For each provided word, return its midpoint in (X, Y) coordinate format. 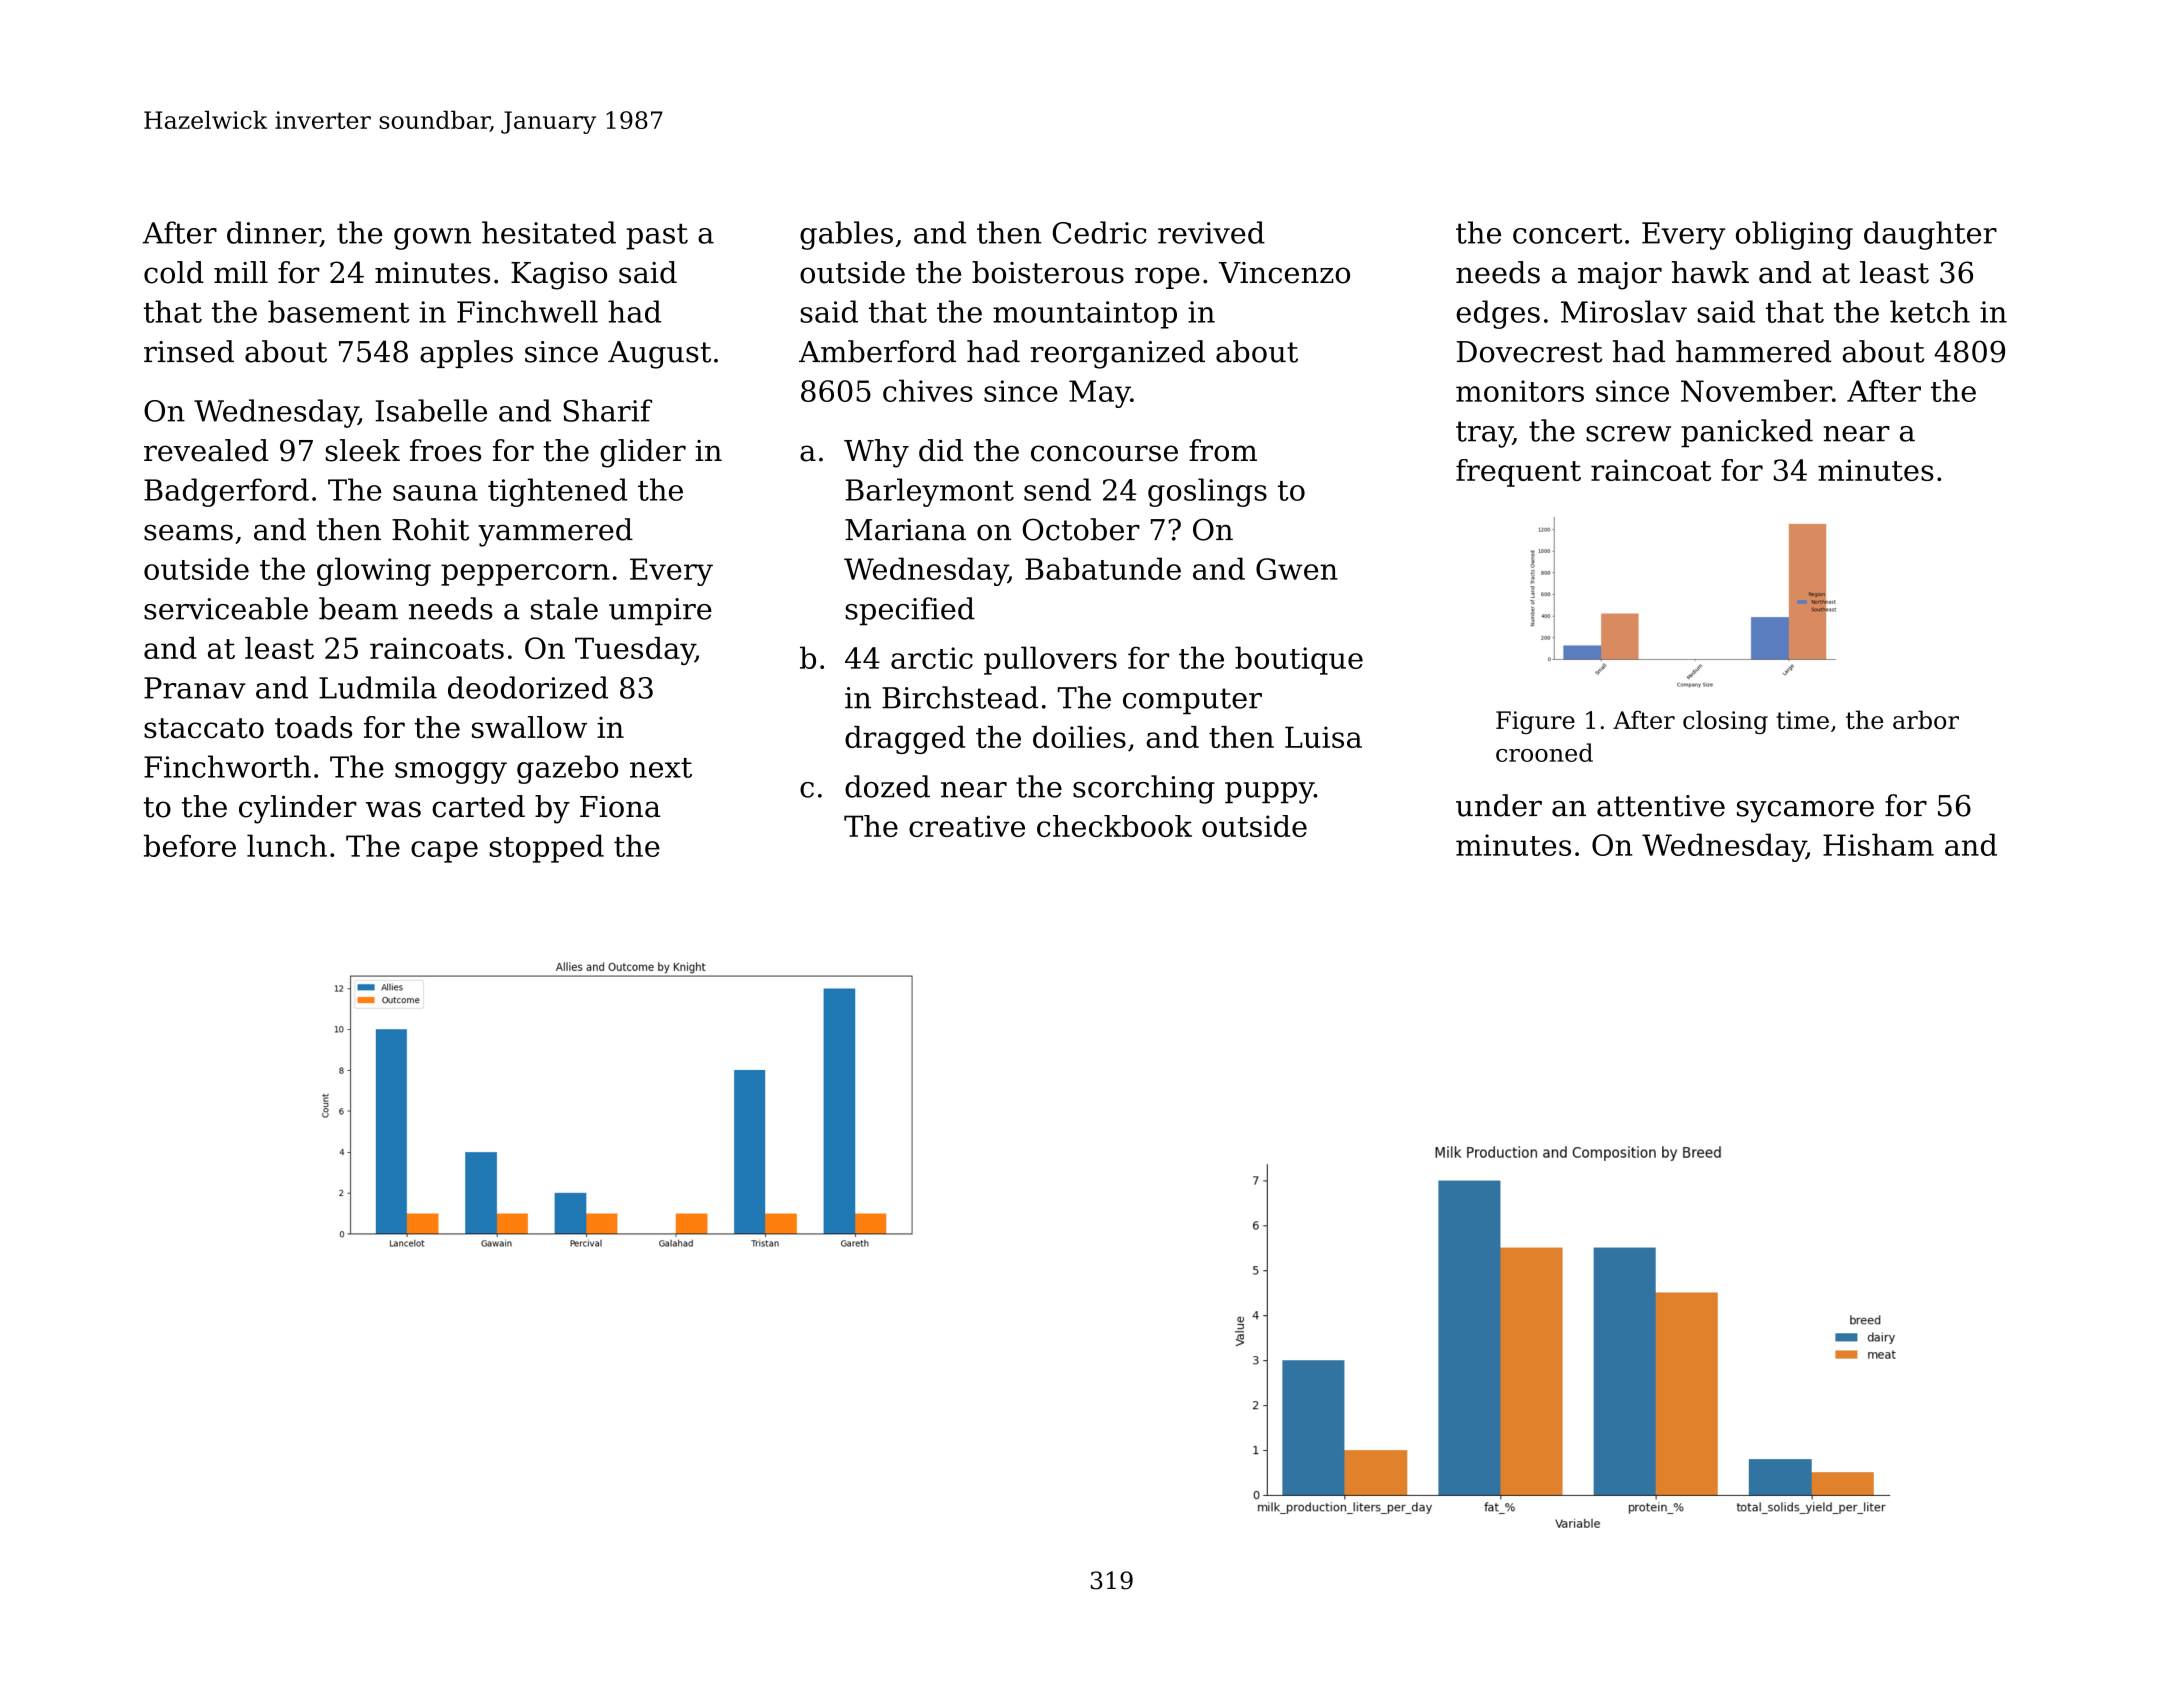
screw (1628, 434)
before (190, 845)
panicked (1747, 433)
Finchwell (527, 311)
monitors (1520, 391)
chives (928, 390)
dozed (887, 786)
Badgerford (226, 492)
